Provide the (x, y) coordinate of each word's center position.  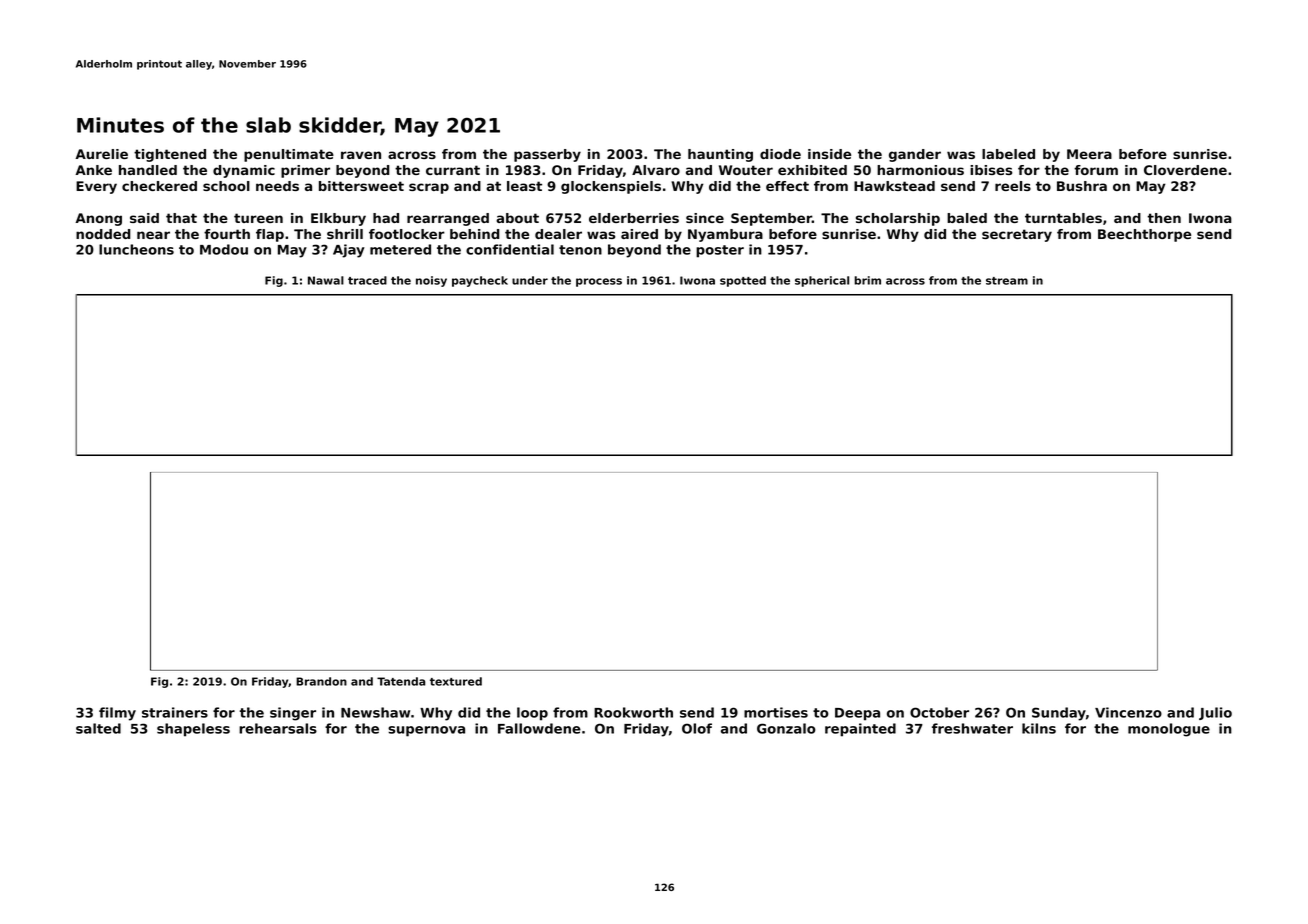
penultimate (289, 155)
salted (98, 728)
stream (1007, 281)
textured (456, 681)
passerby (547, 155)
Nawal (326, 280)
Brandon (321, 681)
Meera (1089, 154)
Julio (1215, 713)
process (599, 282)
